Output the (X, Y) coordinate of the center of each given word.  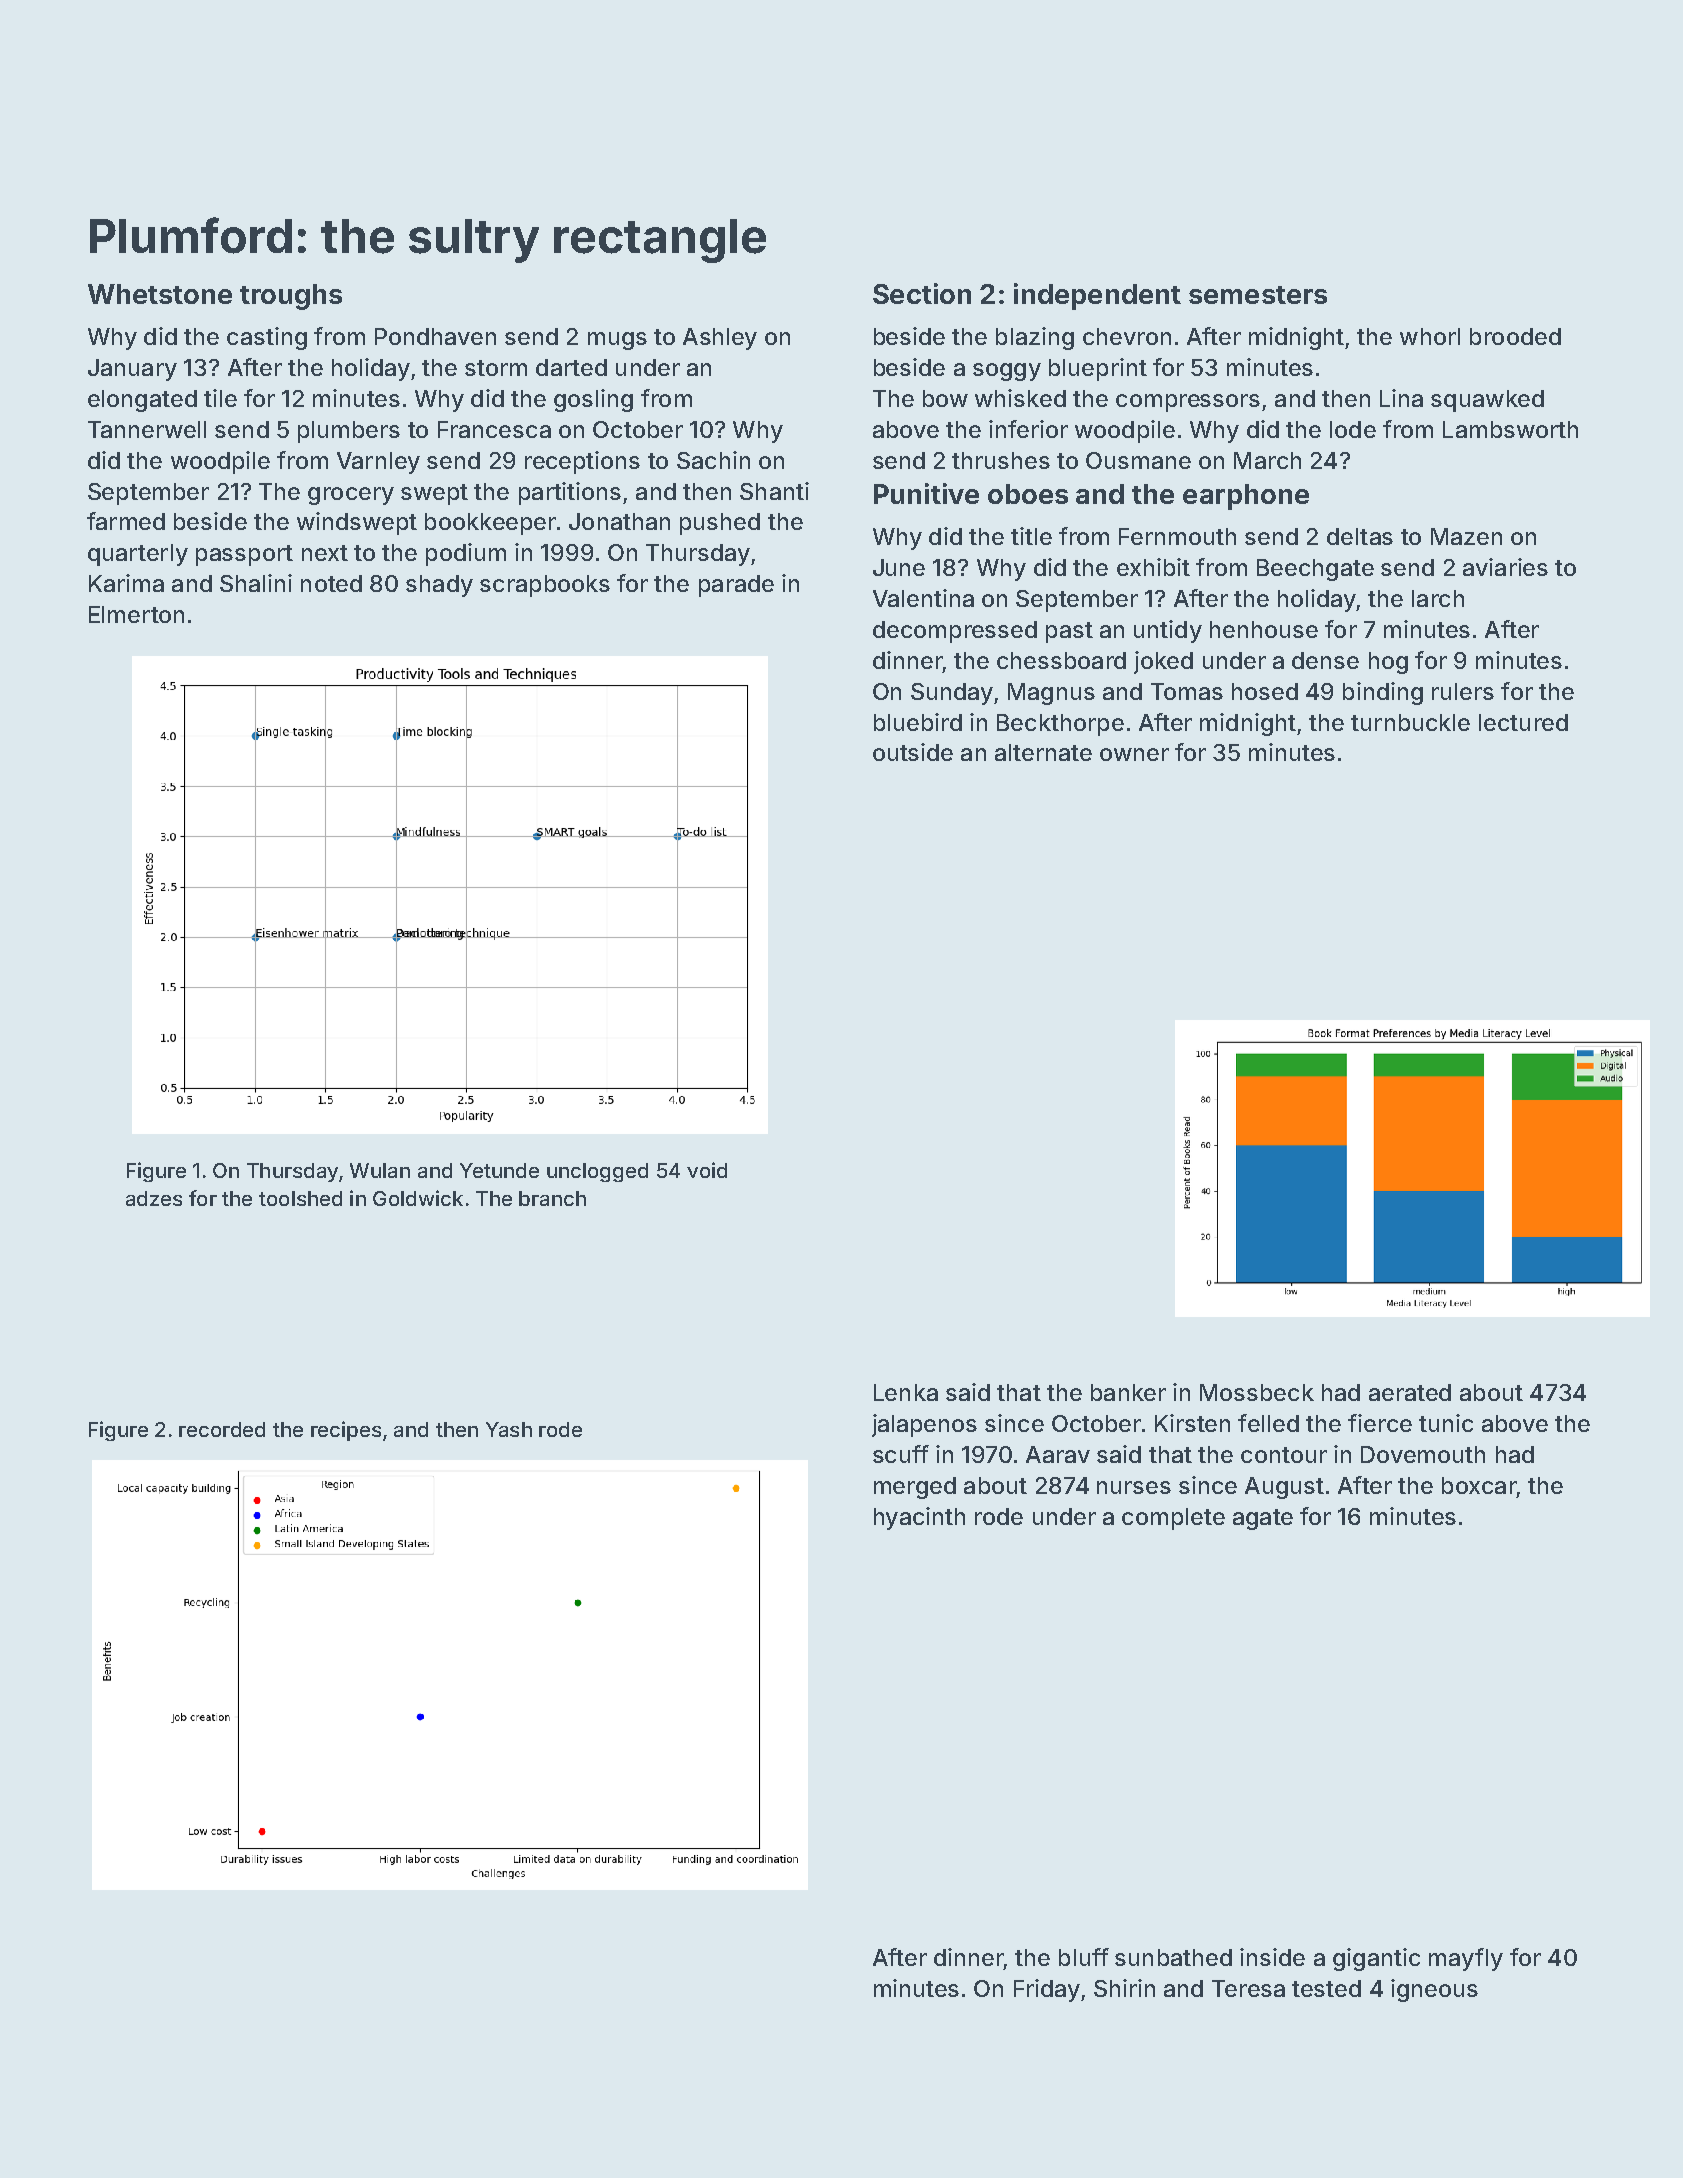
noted (331, 583)
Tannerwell (147, 429)
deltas (1360, 536)
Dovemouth (1423, 1454)
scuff (901, 1454)
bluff (1084, 1957)
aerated (1410, 1392)
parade (736, 586)
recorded (222, 1429)
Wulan (380, 1170)
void (707, 1170)
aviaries (1505, 567)
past (1069, 632)
